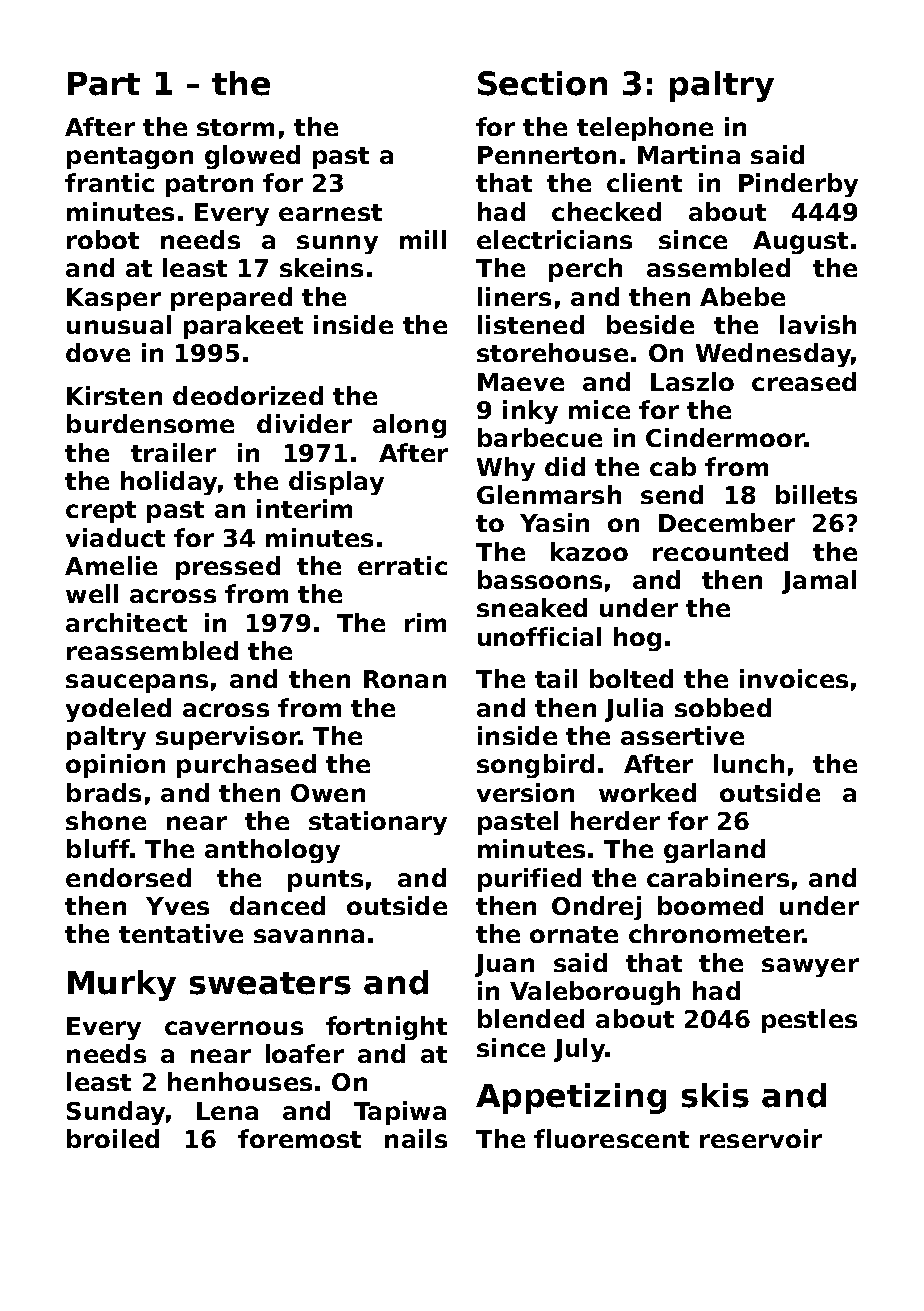 The width and height of the screenshot is (924, 1311). Describe the element at coordinates (409, 426) in the screenshot. I see `along` at that location.
